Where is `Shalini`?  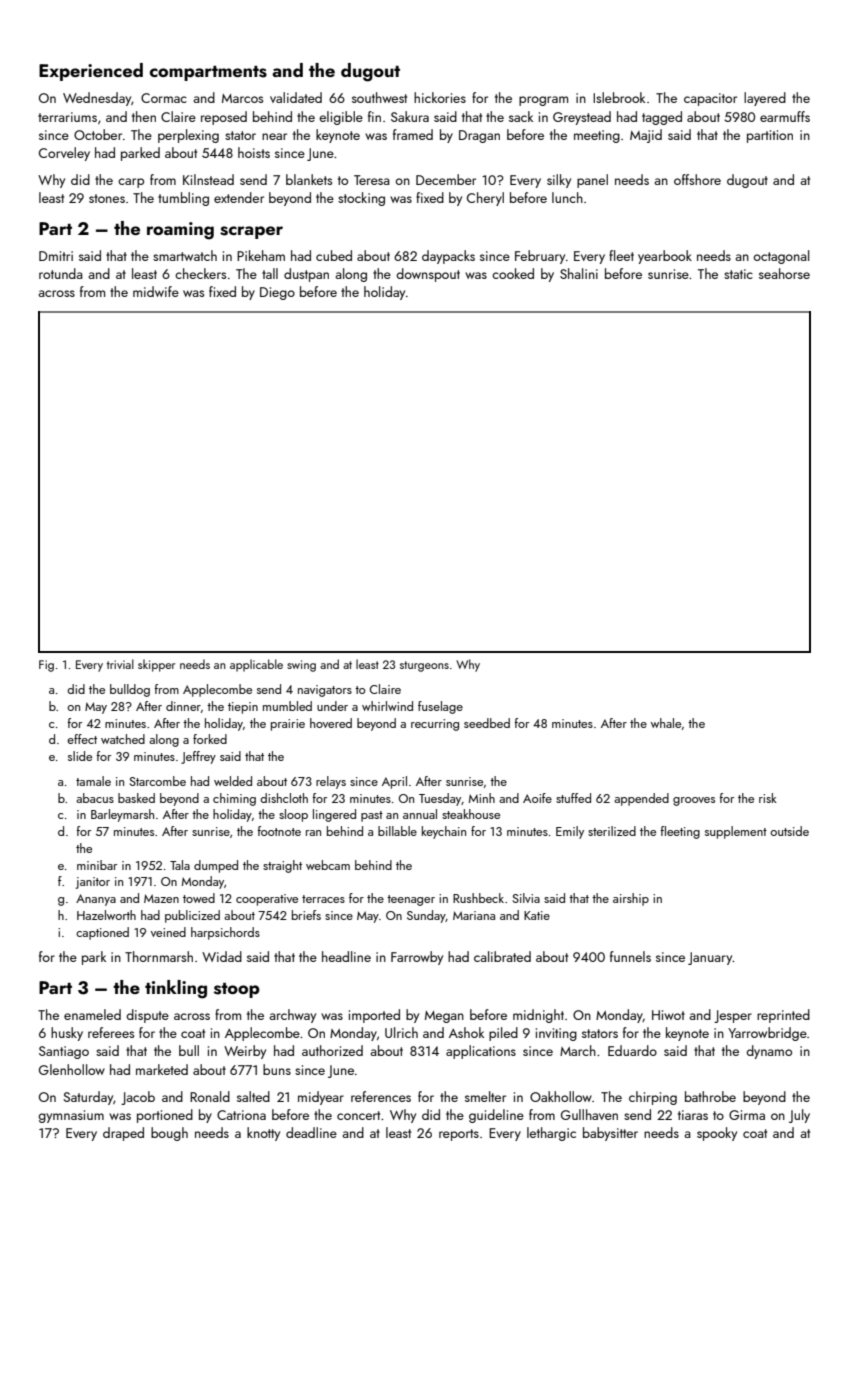
Shalini is located at coordinates (579, 273).
